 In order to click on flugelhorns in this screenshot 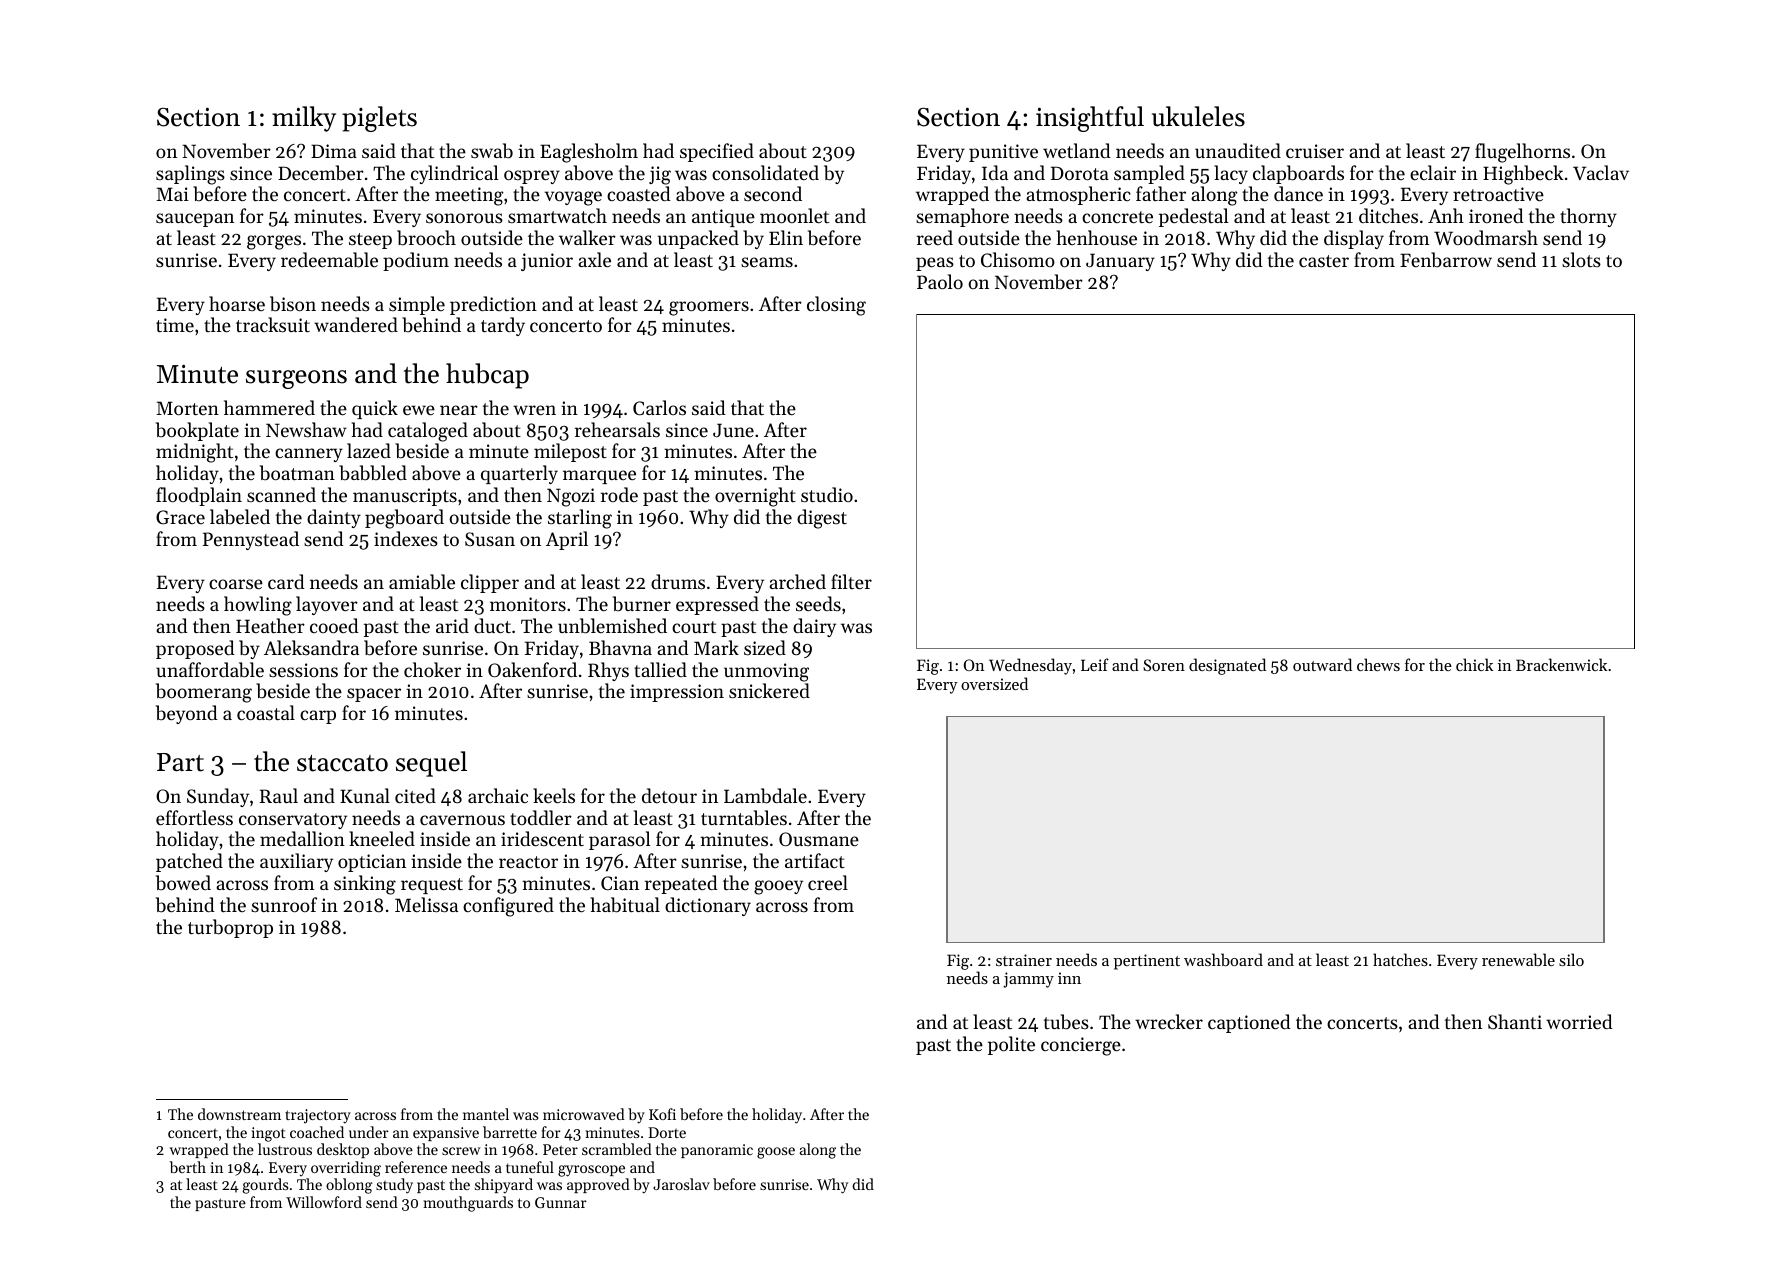, I will do `click(1522, 153)`.
